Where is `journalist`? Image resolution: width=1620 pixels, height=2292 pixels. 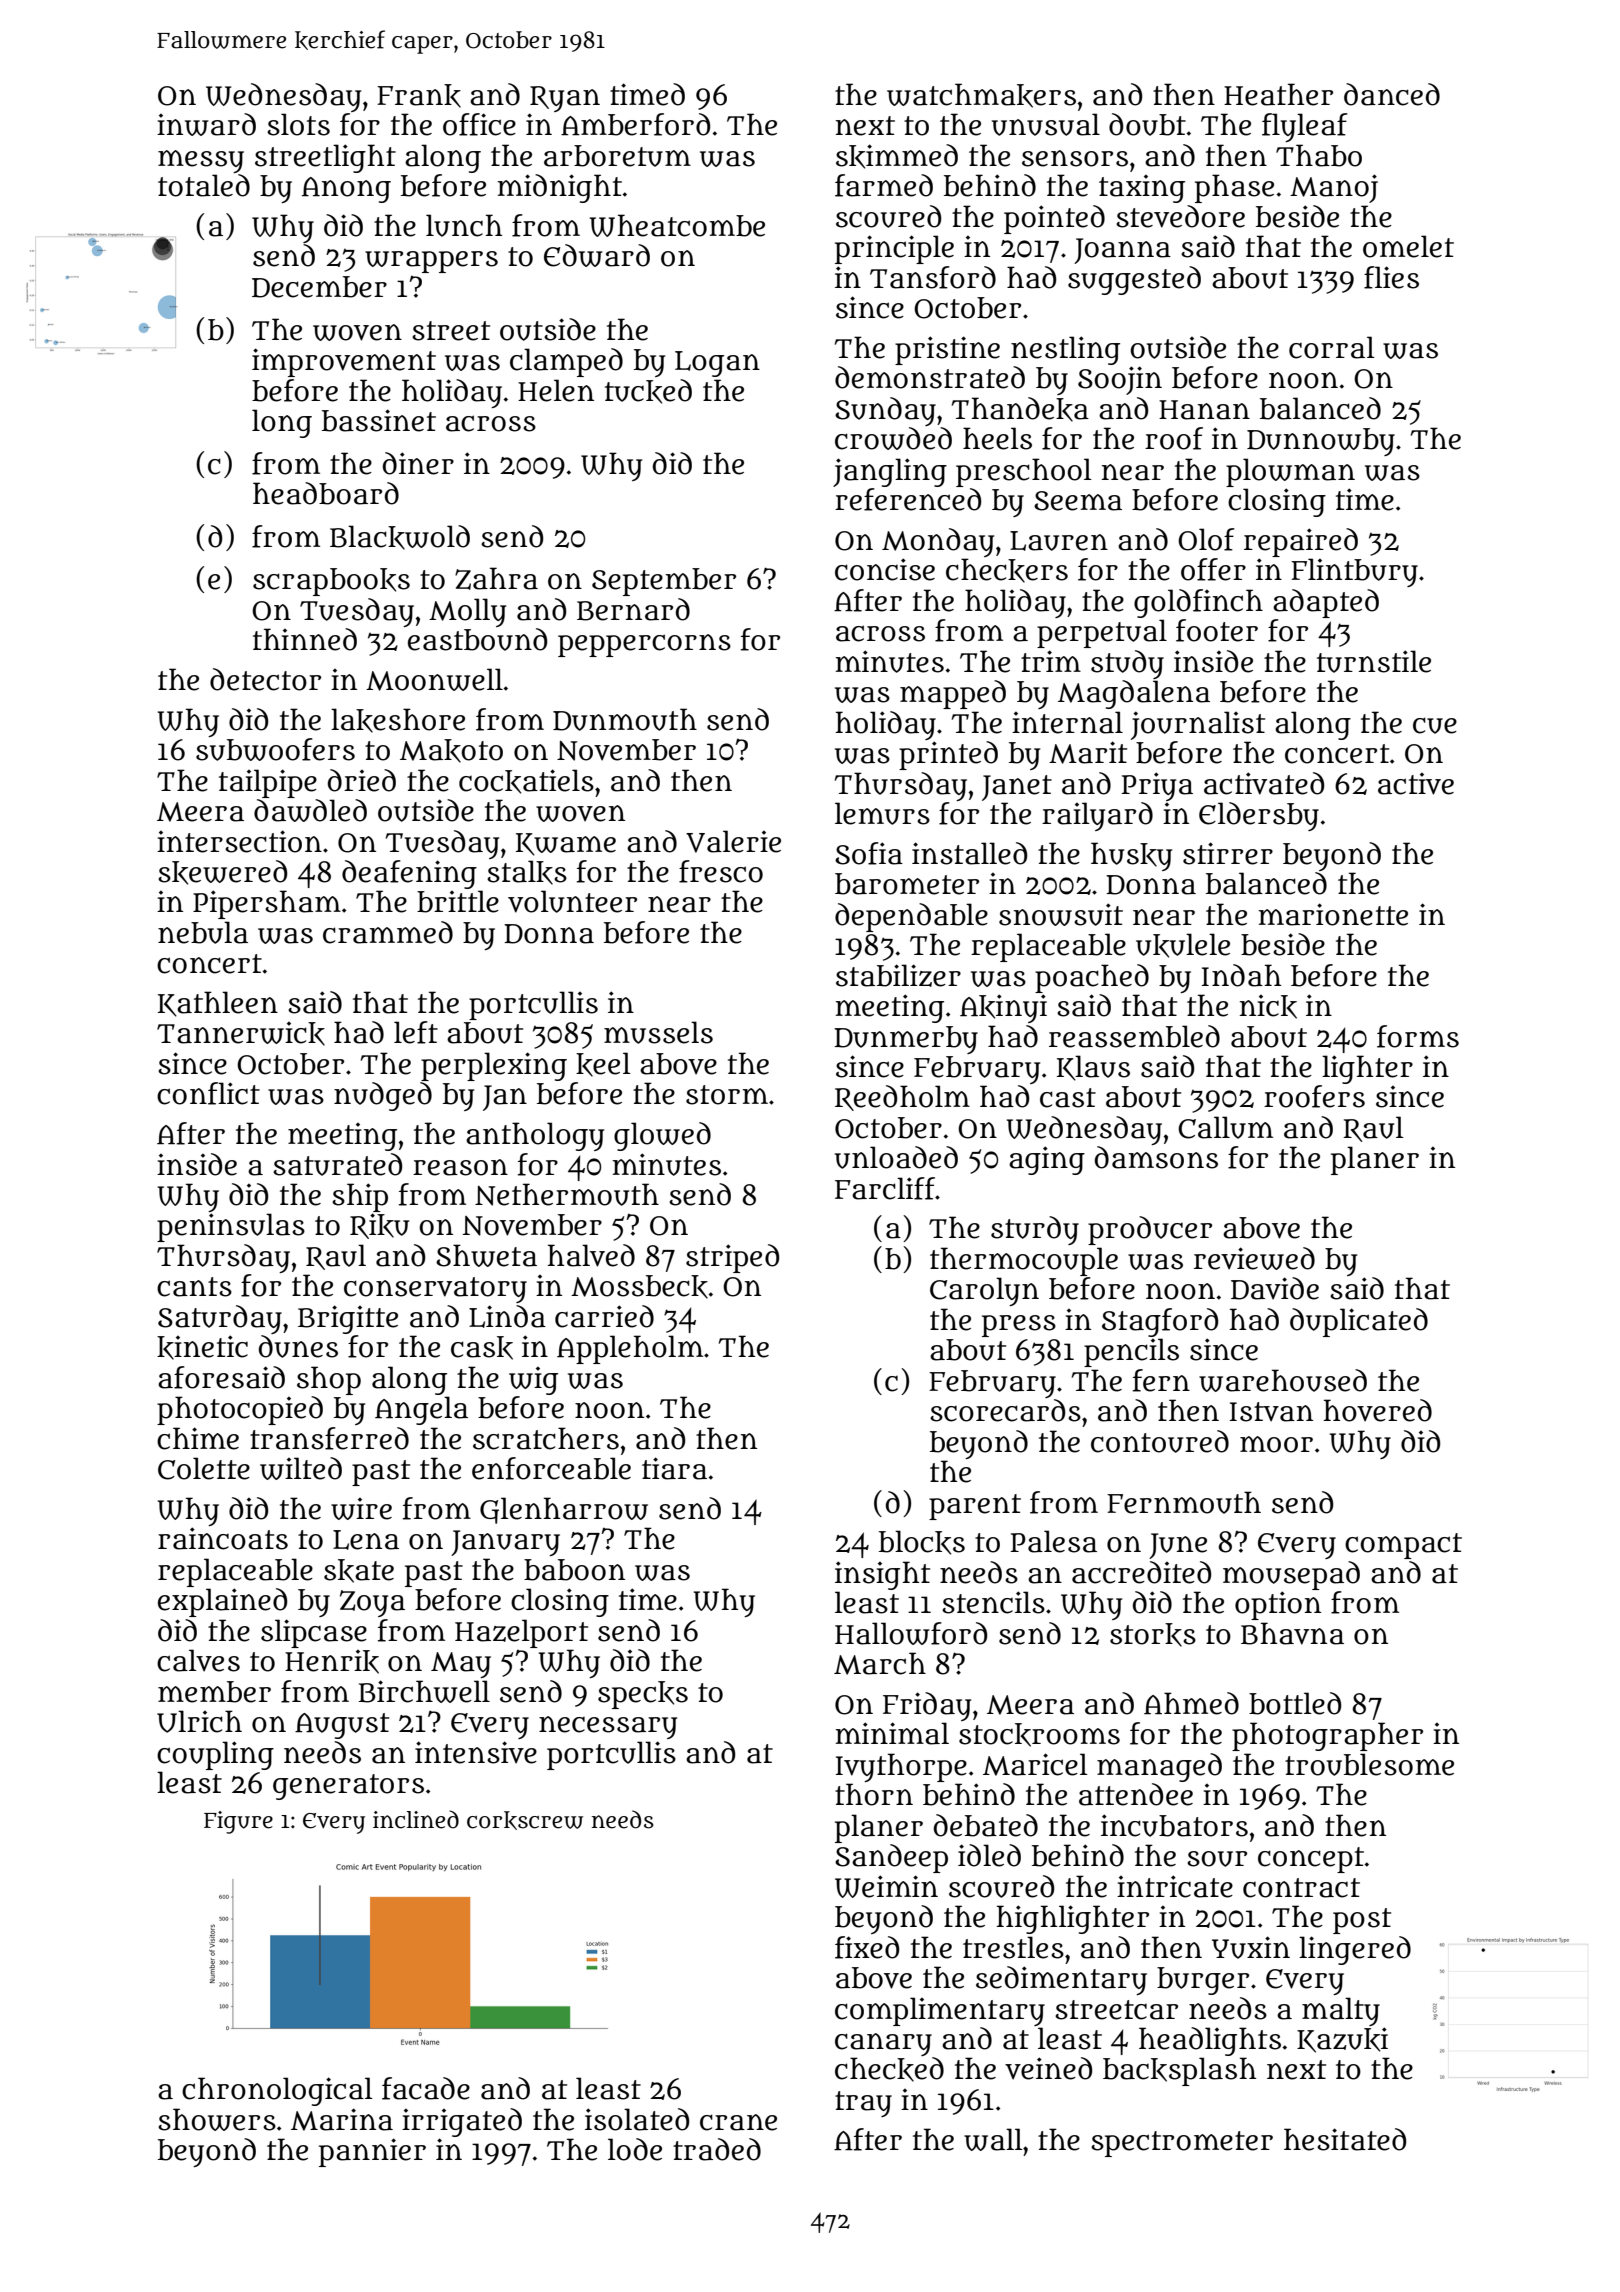
journalist is located at coordinates (1198, 725).
